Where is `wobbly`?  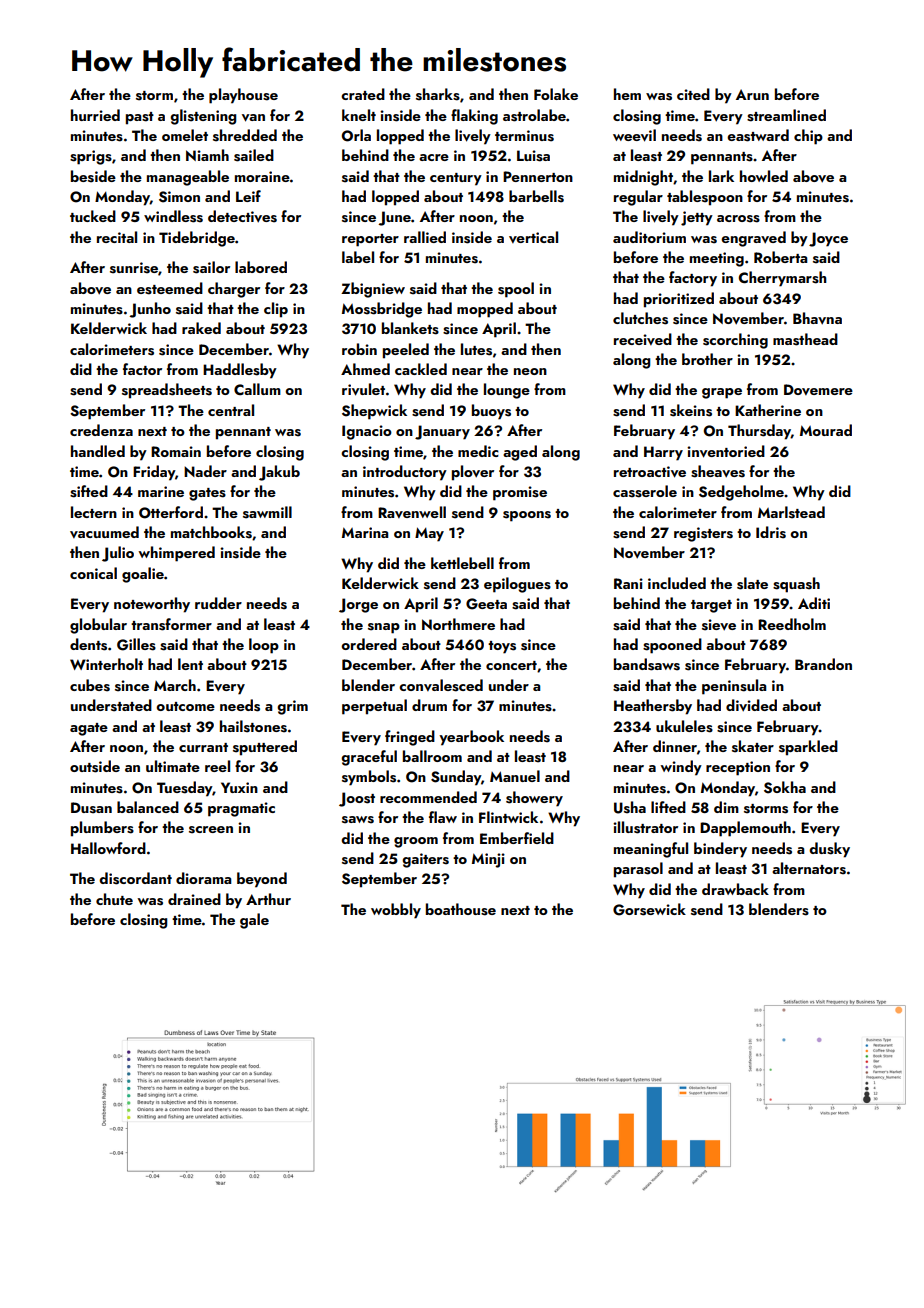
wobbly is located at coordinates (396, 911).
